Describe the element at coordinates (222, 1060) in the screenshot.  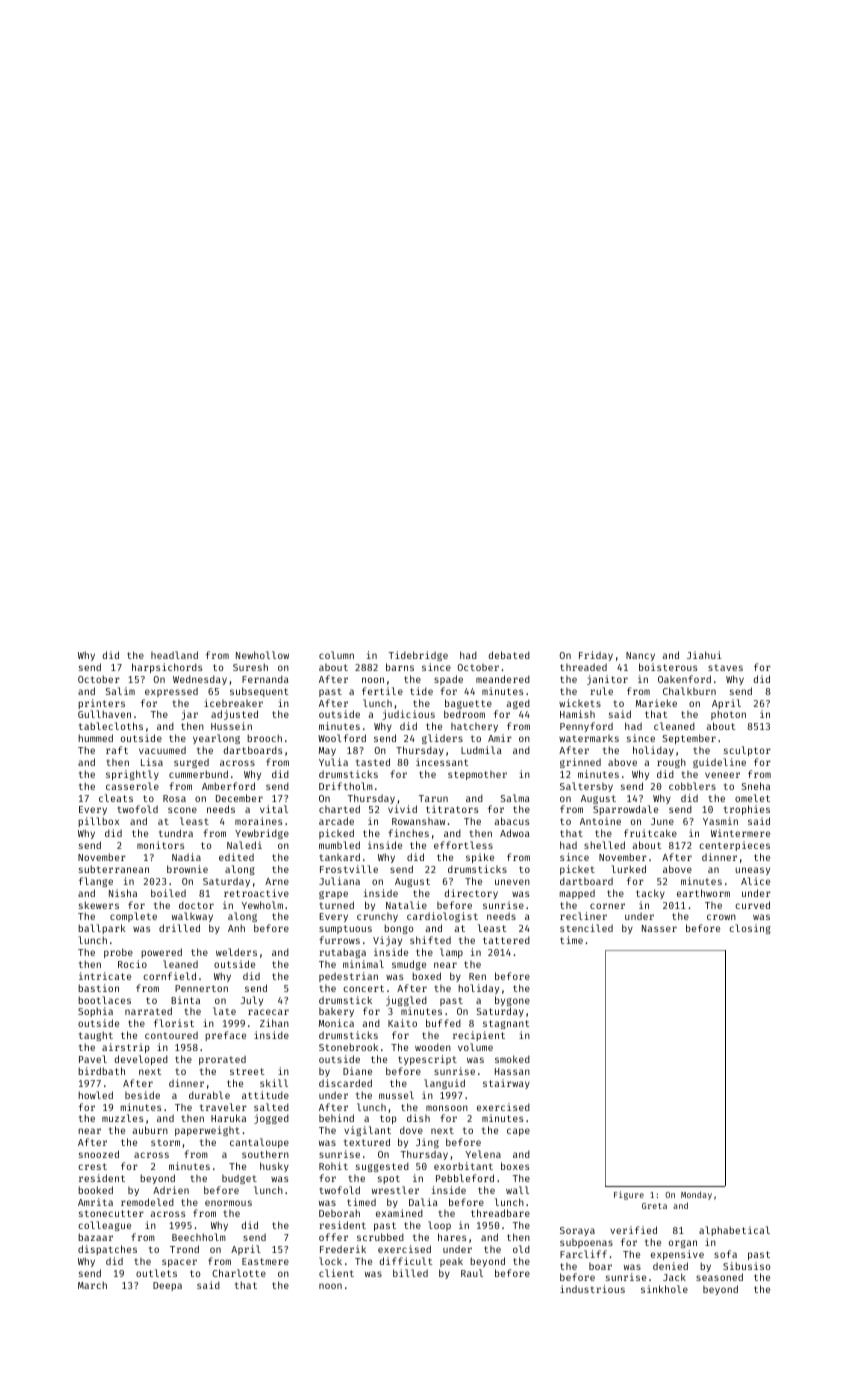
I see `prorated` at that location.
